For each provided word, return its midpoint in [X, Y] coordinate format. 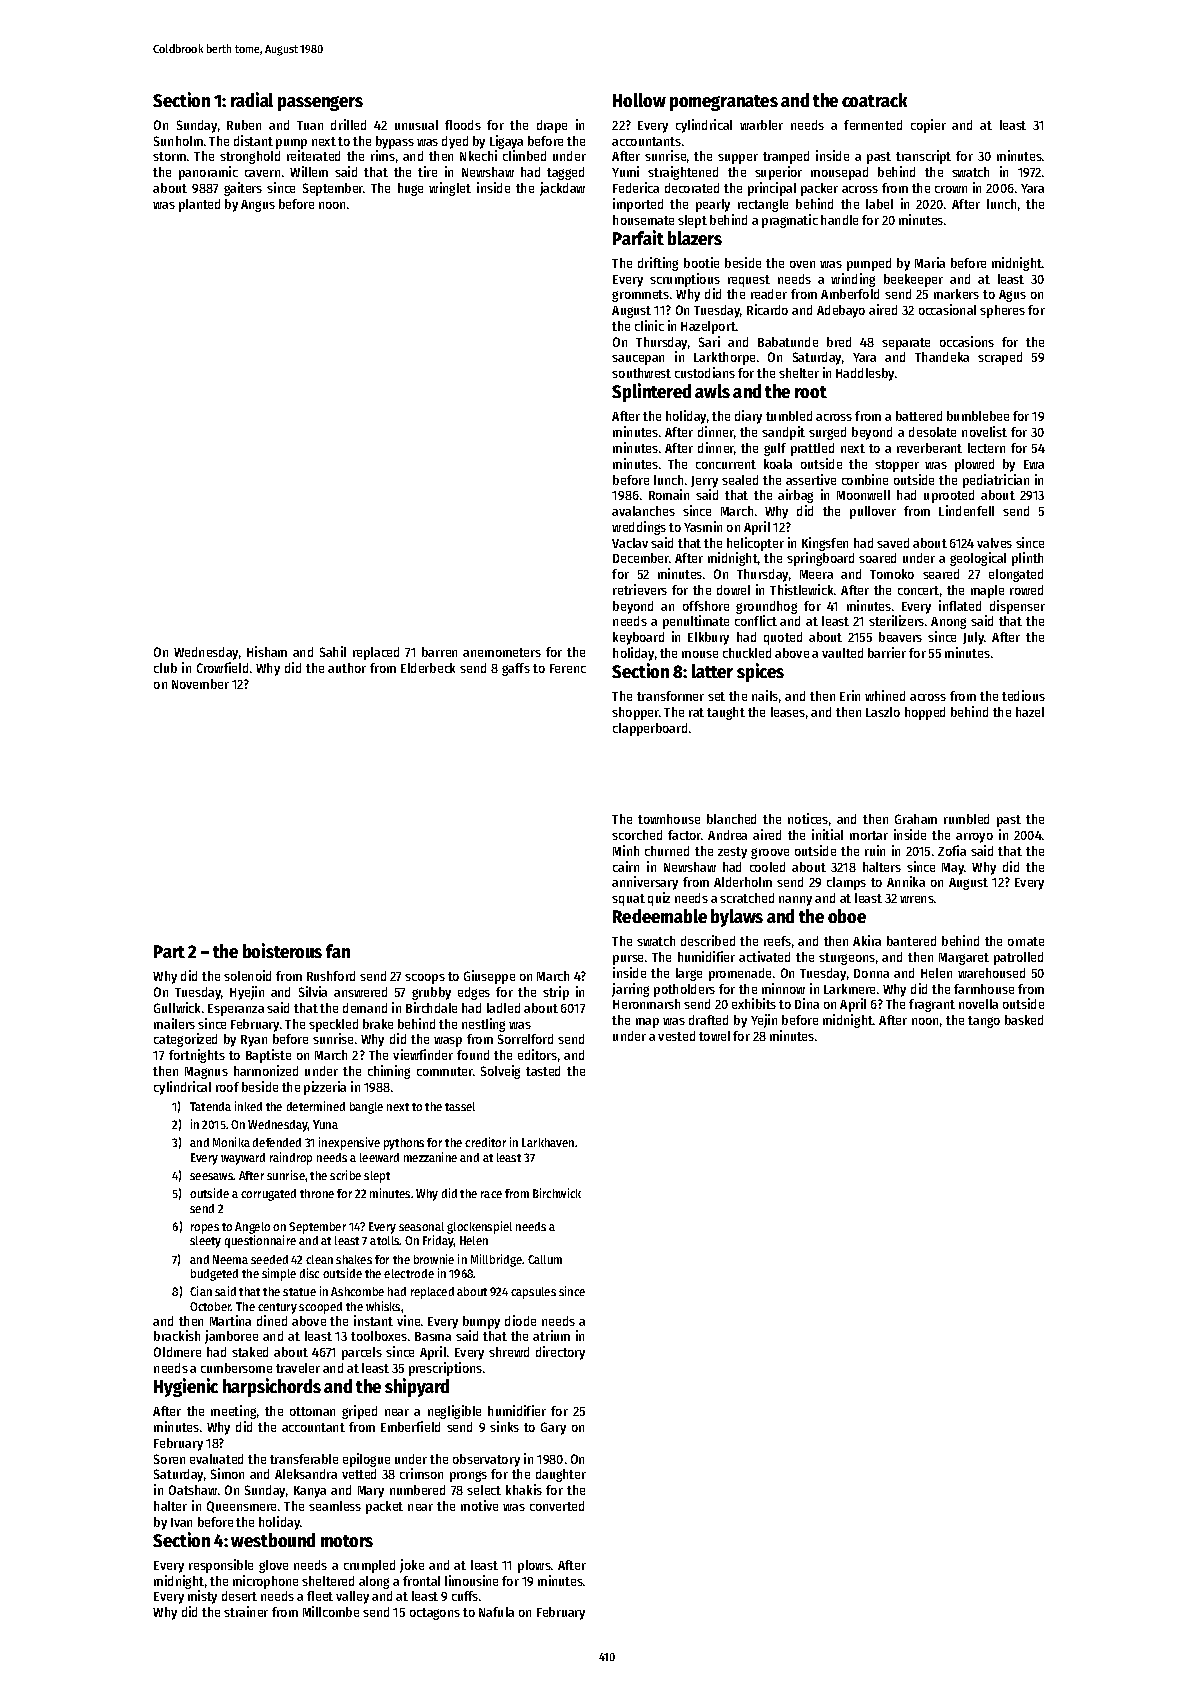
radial [252, 99]
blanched [731, 819]
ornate [1026, 941]
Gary [553, 1428]
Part [169, 951]
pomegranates [724, 103]
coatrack [874, 100]
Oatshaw [193, 1490]
